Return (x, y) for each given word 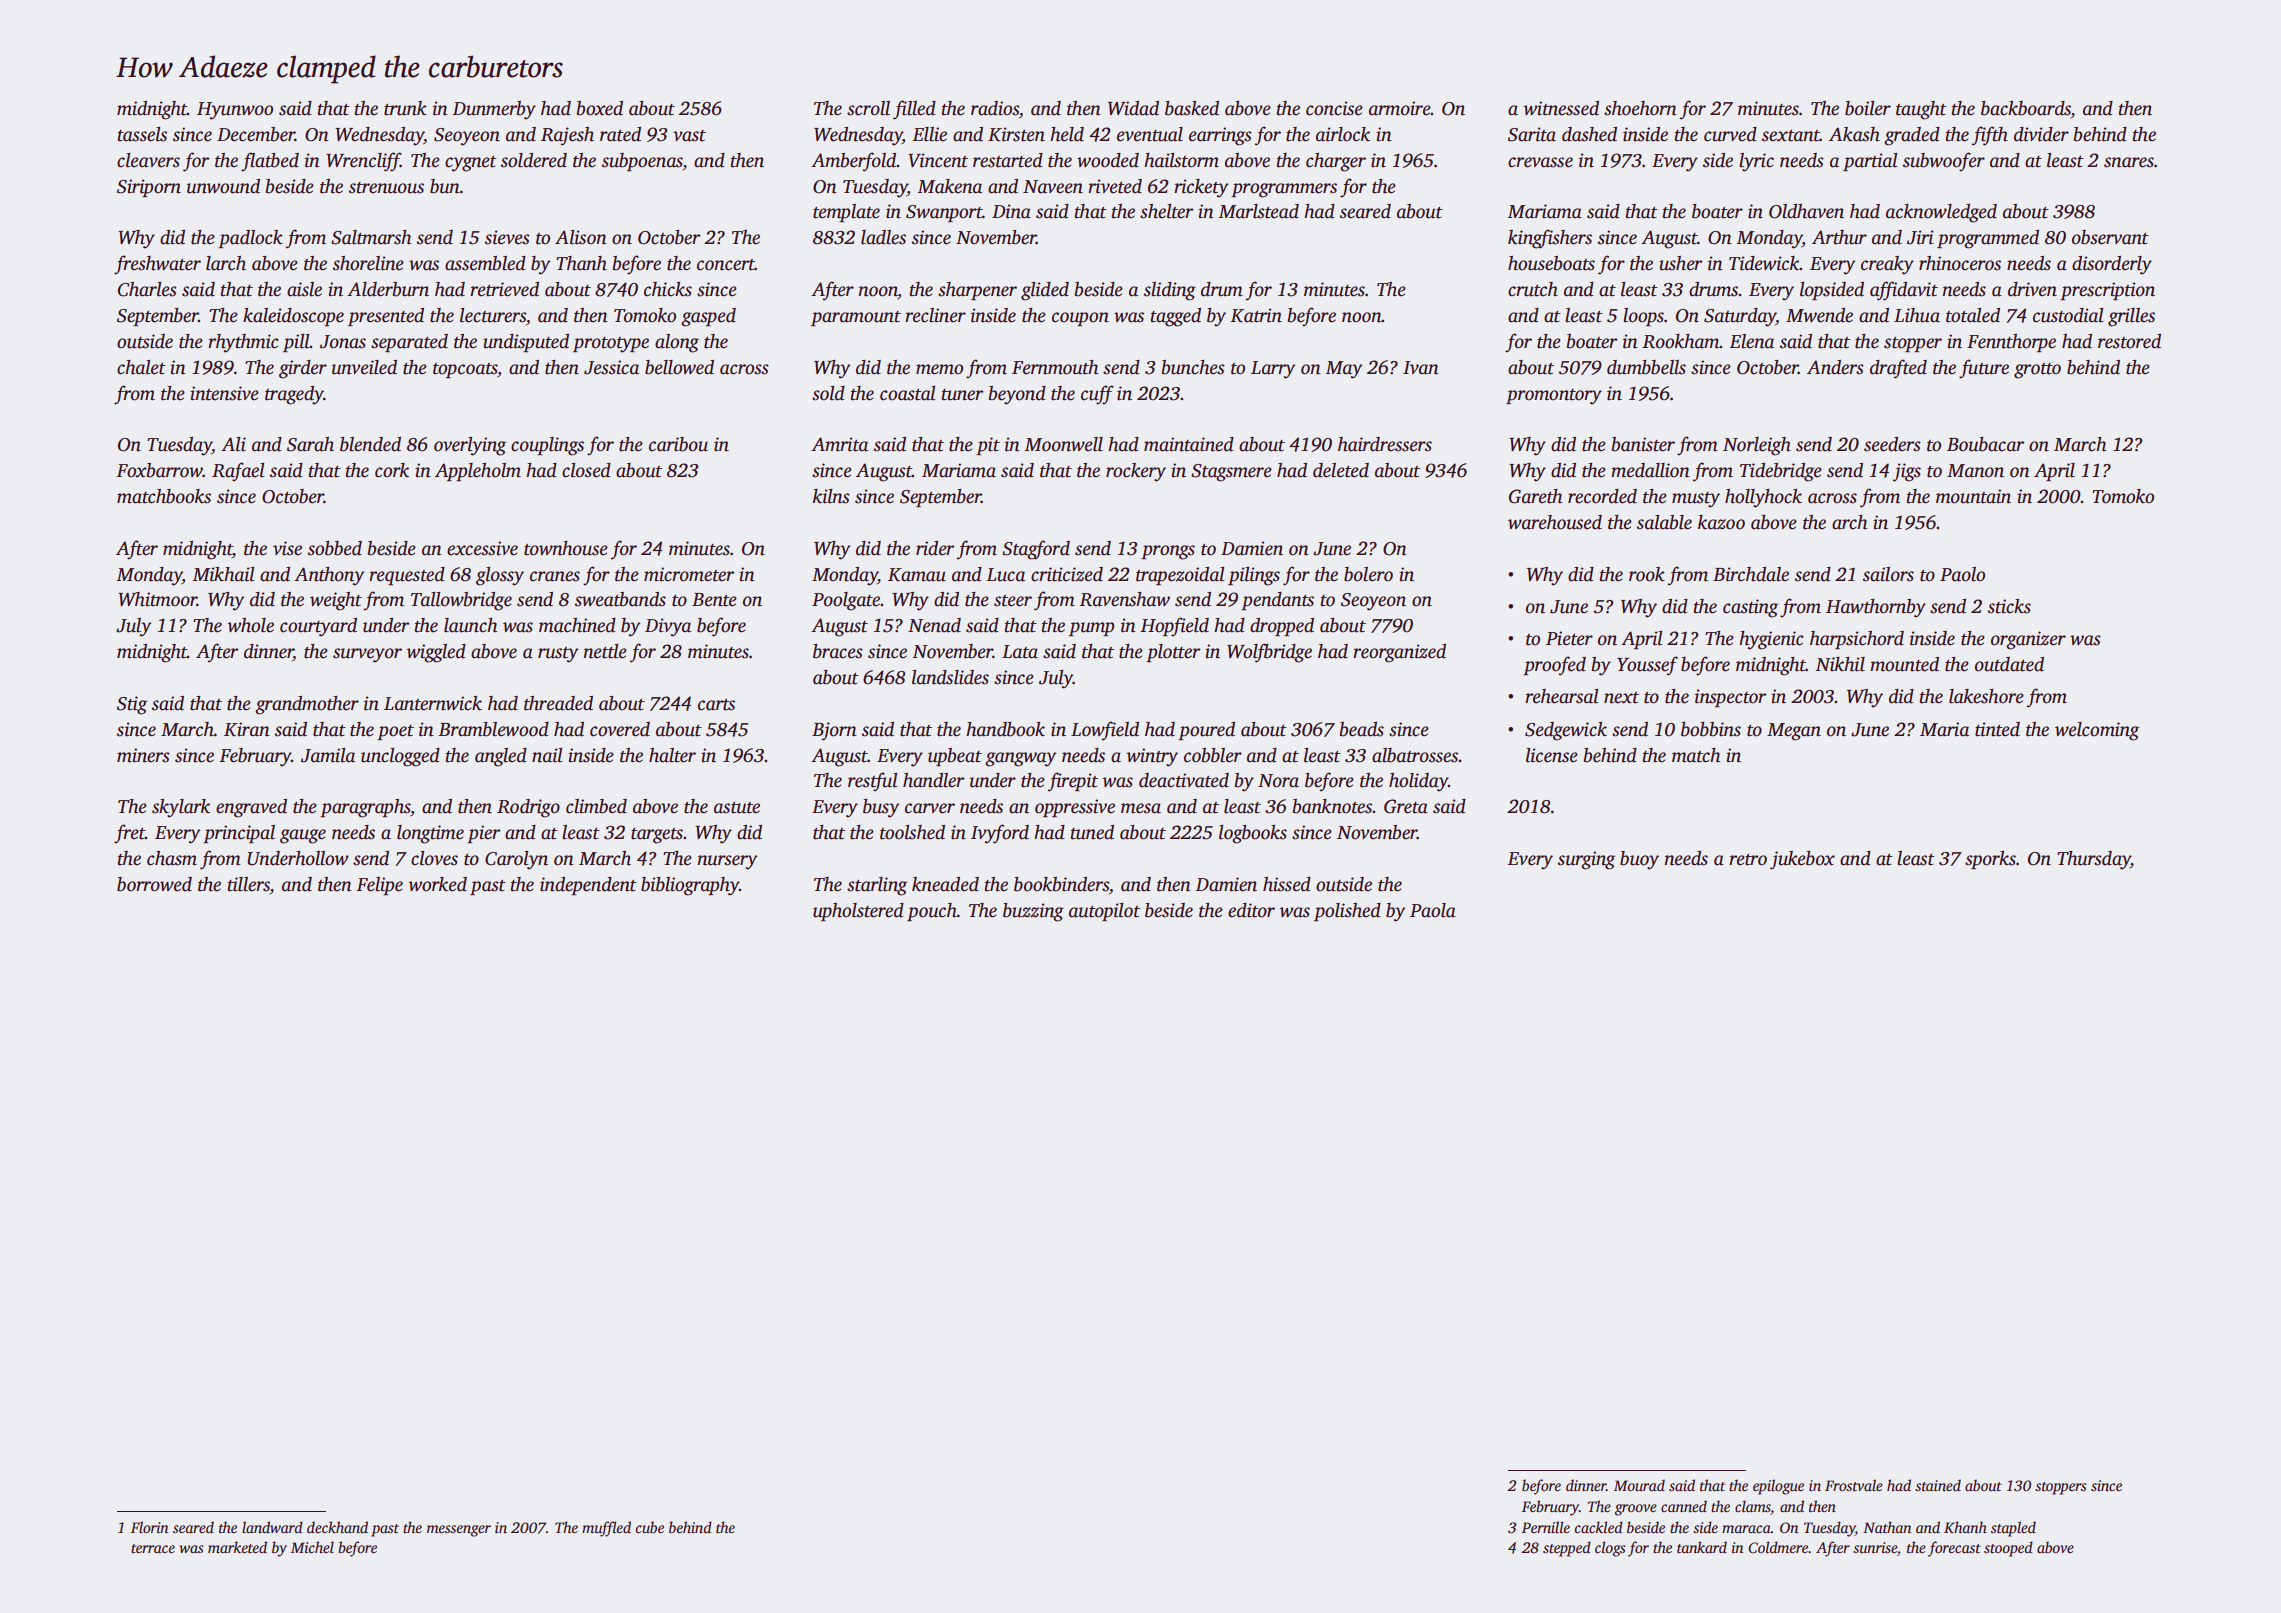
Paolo (1962, 574)
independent (588, 886)
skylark (181, 808)
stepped (1567, 1549)
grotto (2037, 371)
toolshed (912, 832)
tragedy (294, 395)
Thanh (581, 263)
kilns (831, 496)
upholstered (858, 912)
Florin (150, 1527)
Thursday (2094, 860)
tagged (1175, 317)
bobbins (1711, 729)
